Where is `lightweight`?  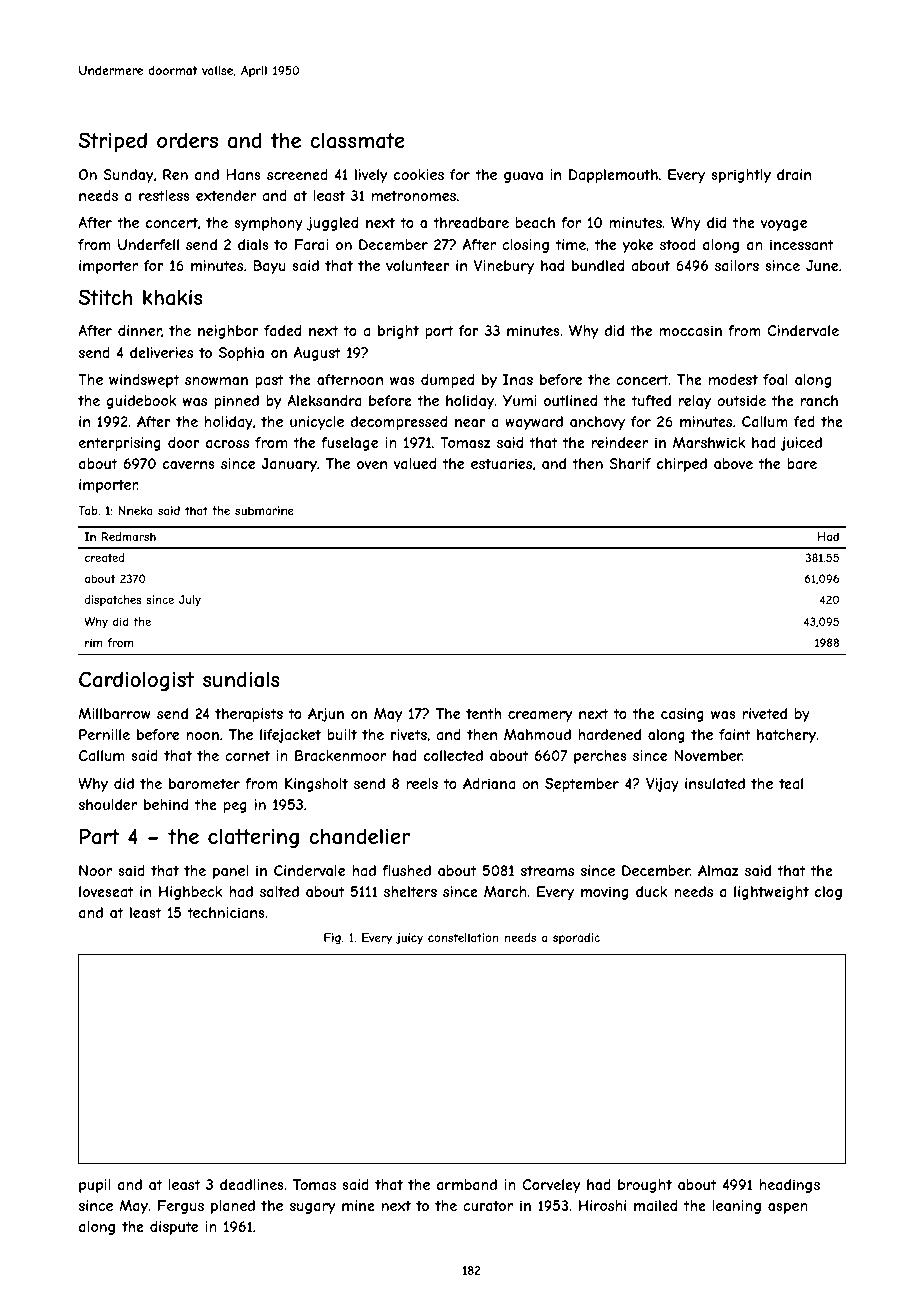 lightweight is located at coordinates (771, 893).
